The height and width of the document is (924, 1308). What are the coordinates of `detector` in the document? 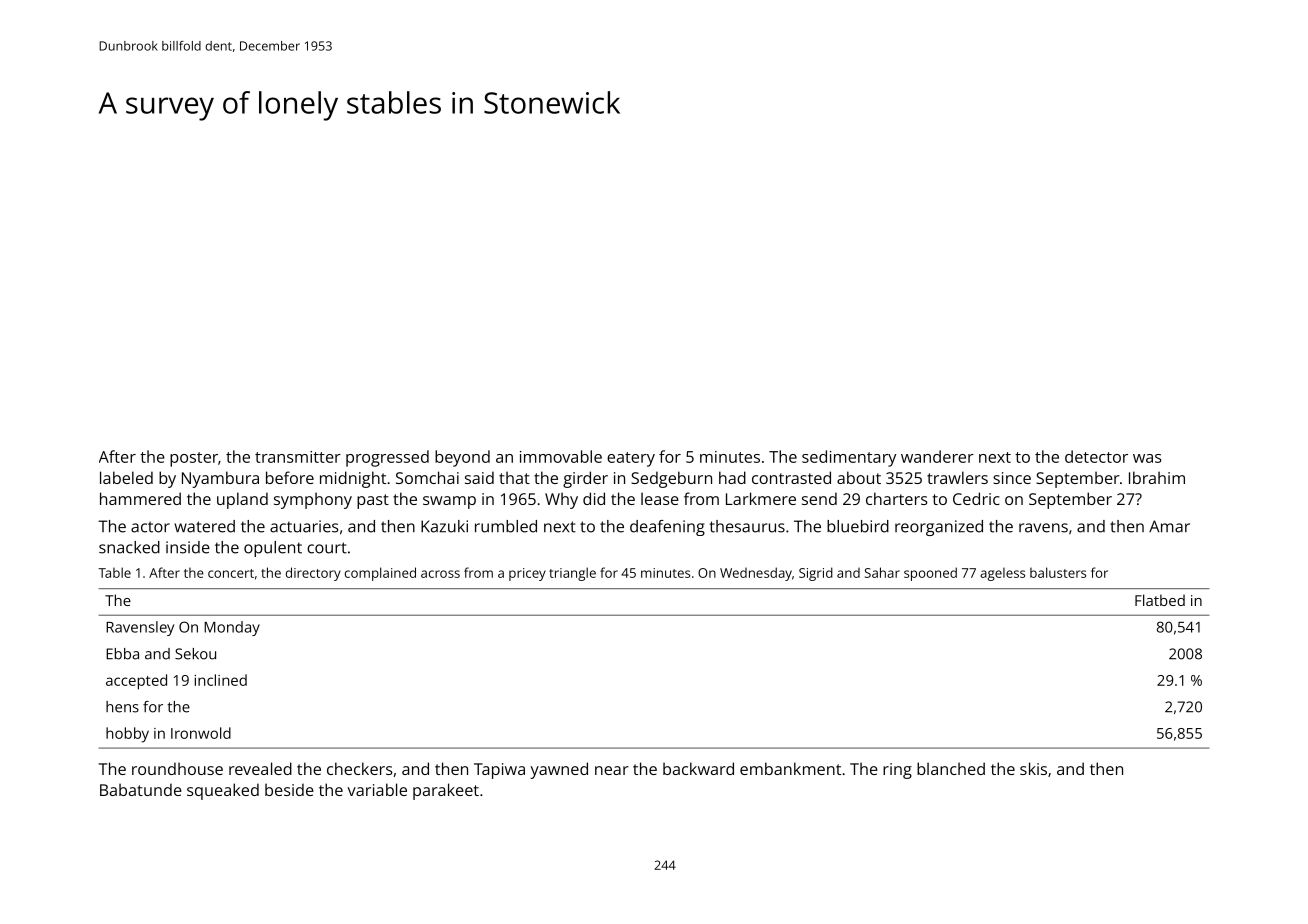 It's located at (1096, 456).
